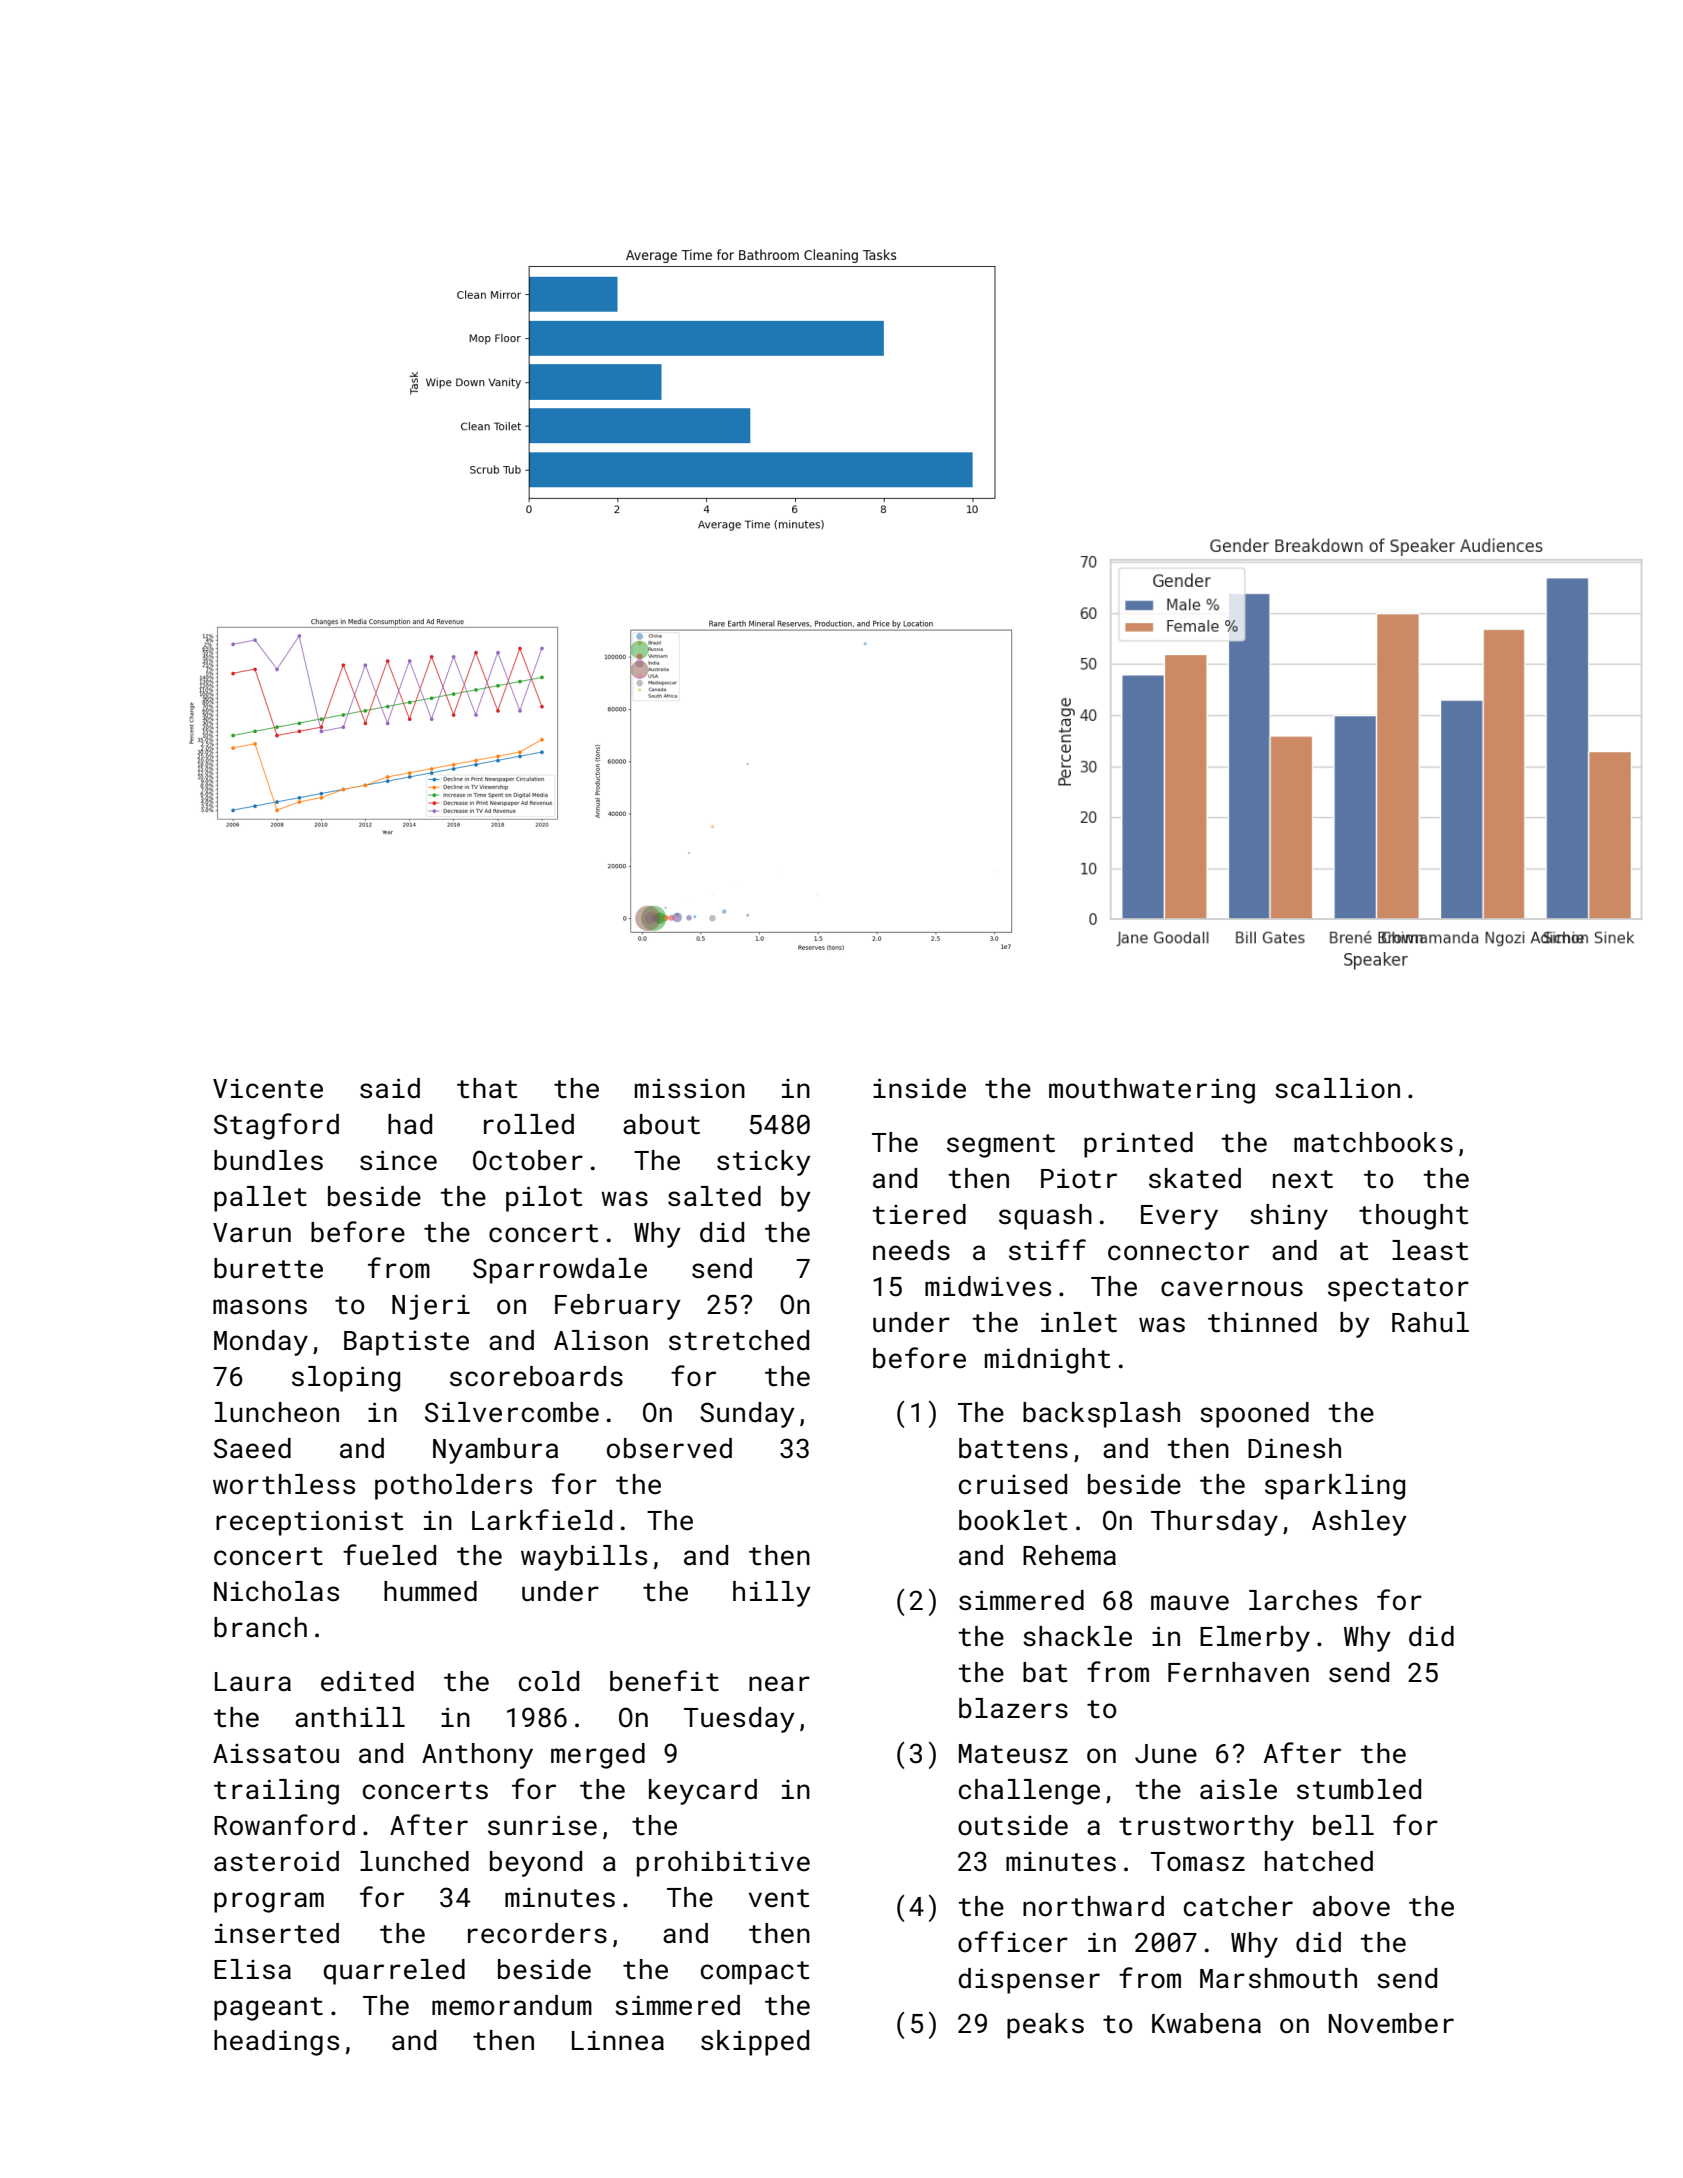 The width and height of the document is (1683, 2178). Describe the element at coordinates (268, 1089) in the document. I see `Vicente` at that location.
